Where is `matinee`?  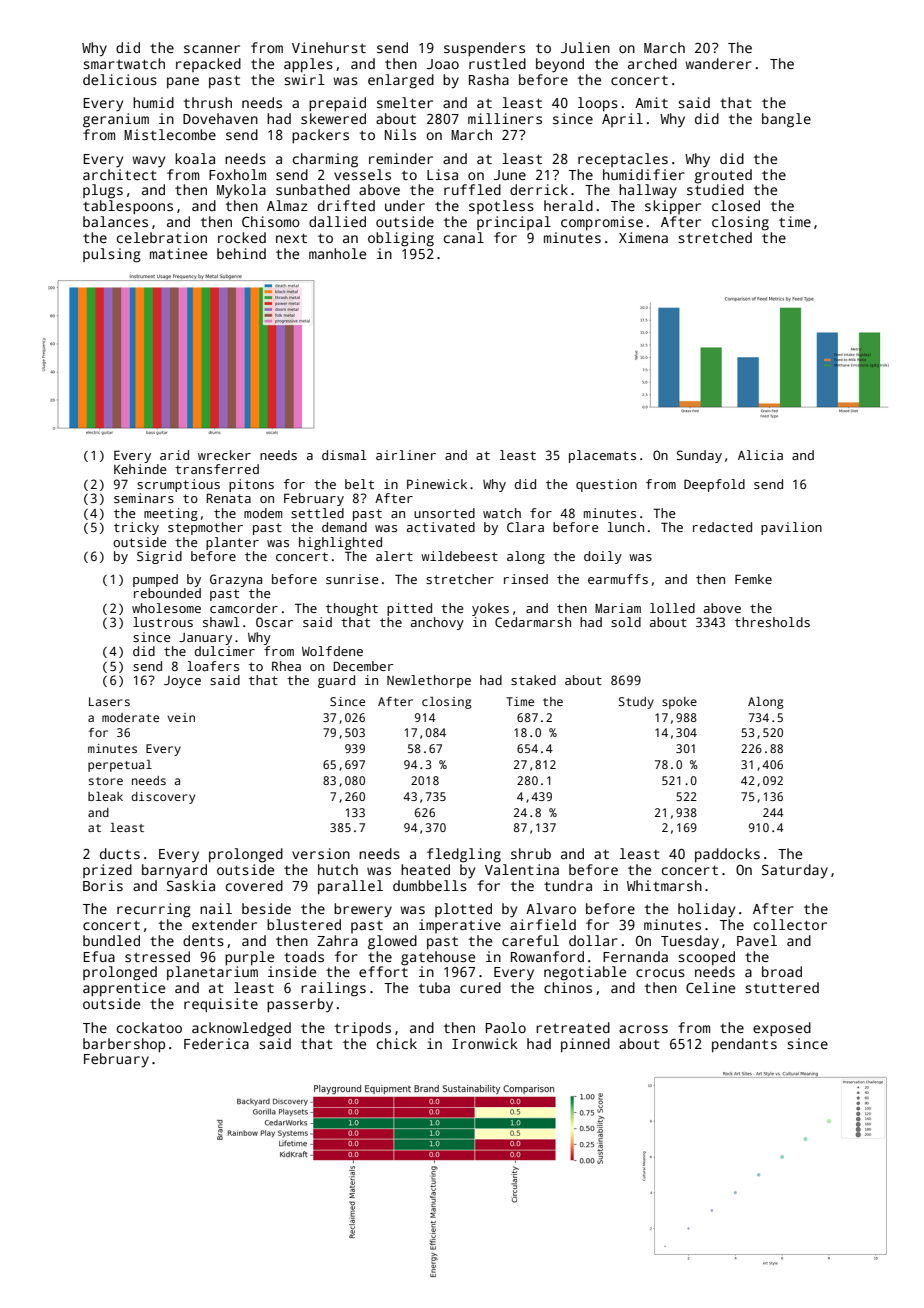
matinee is located at coordinates (178, 253).
